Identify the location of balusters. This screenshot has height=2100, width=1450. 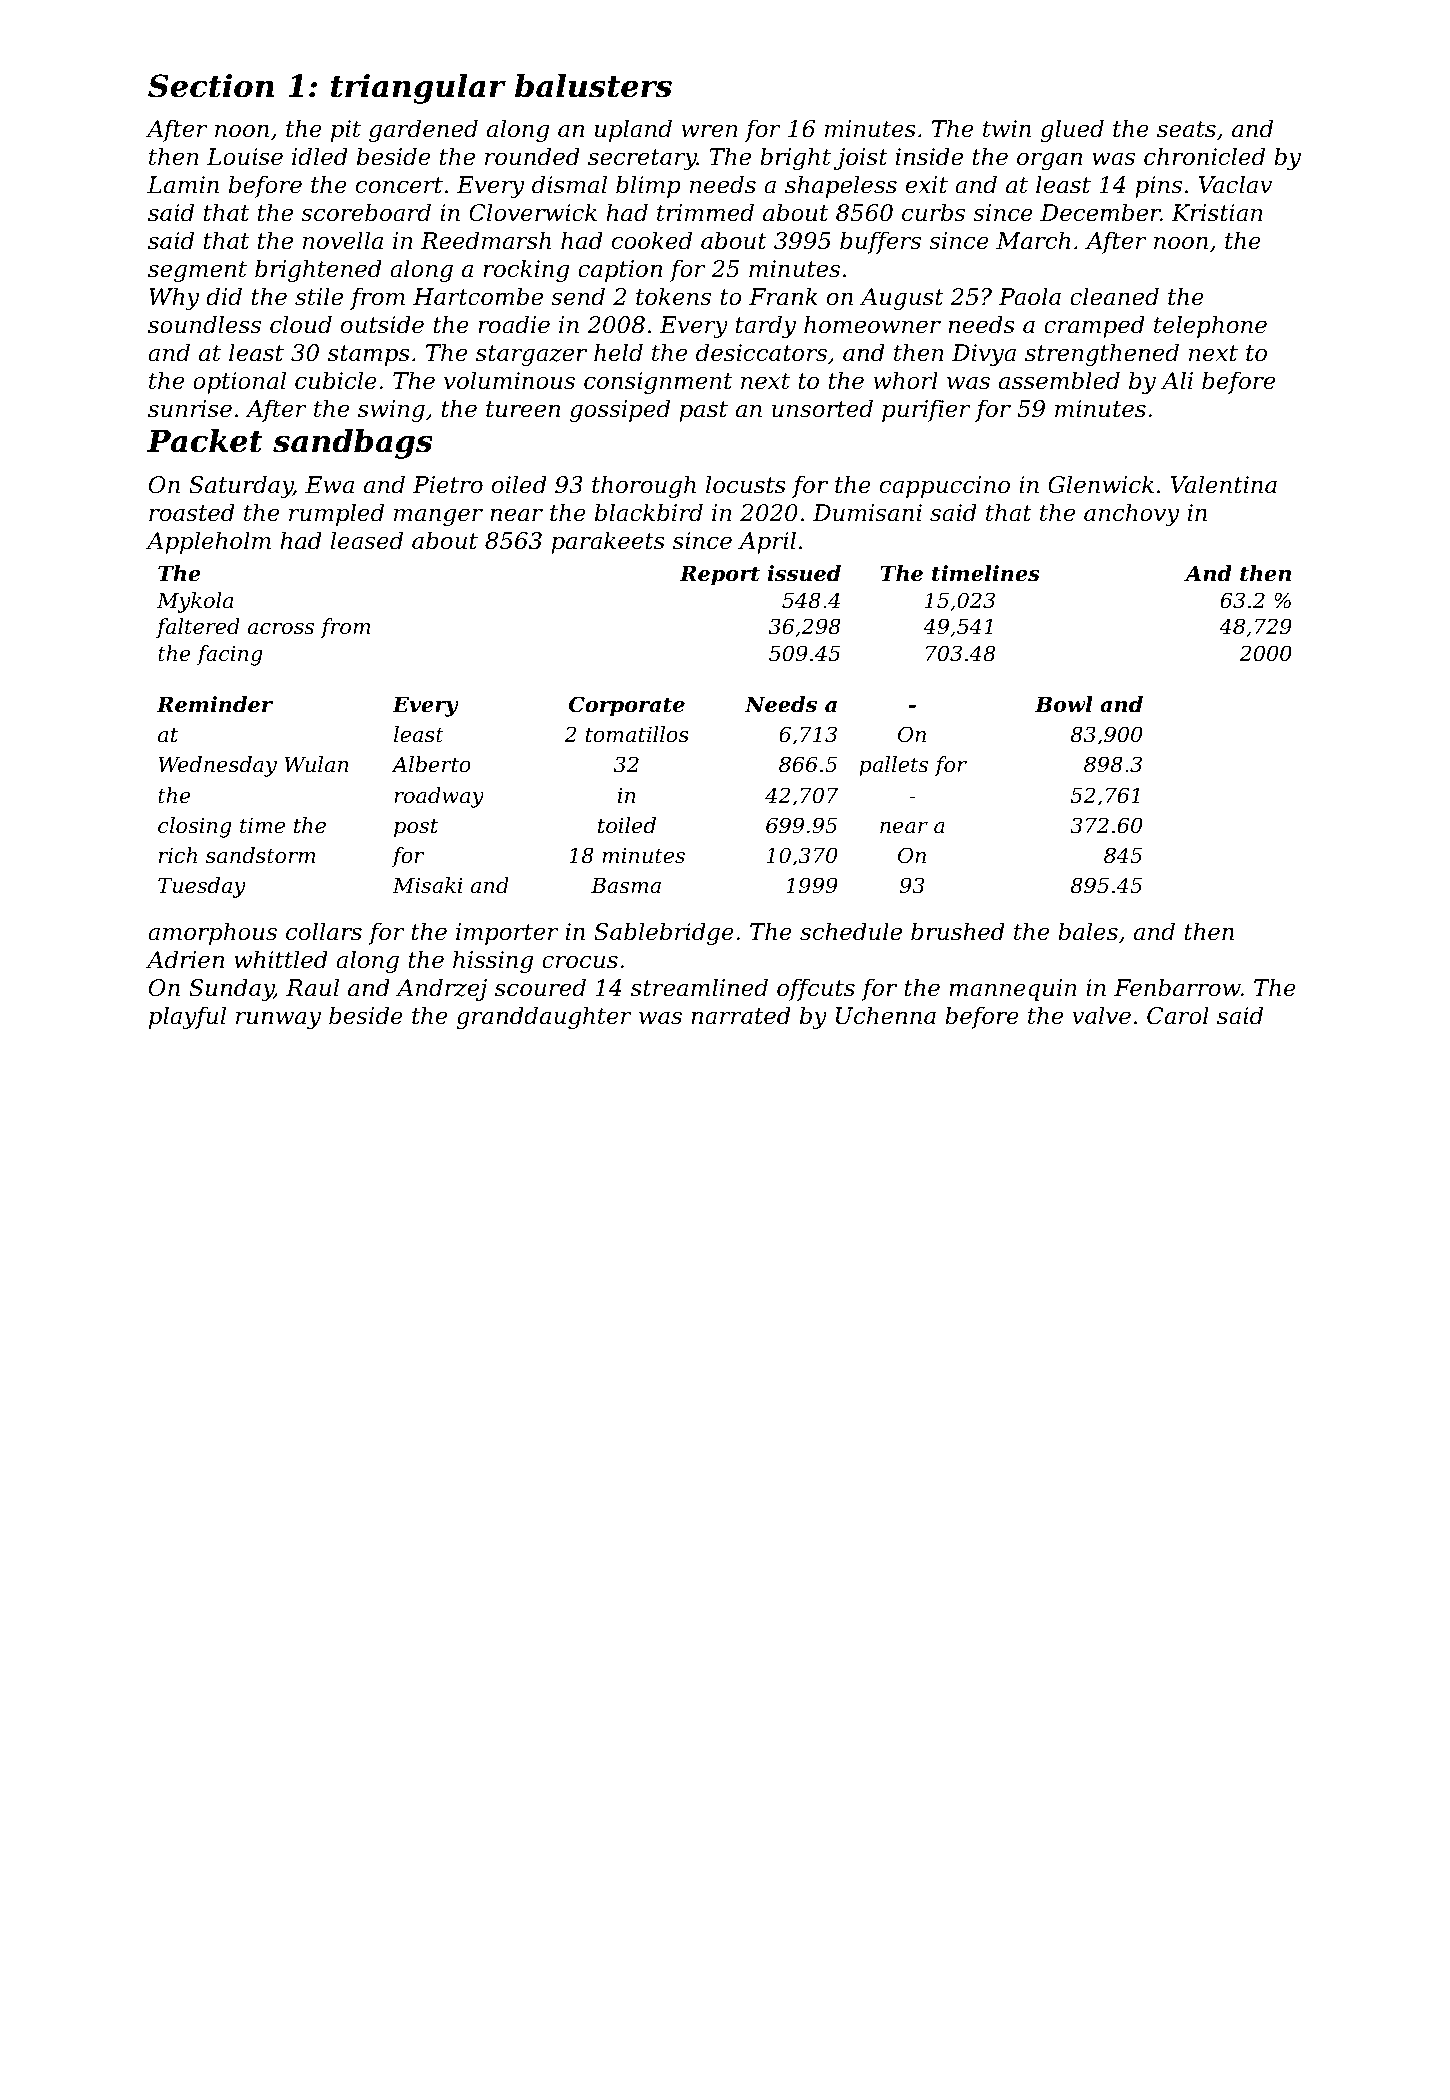
(593, 86).
